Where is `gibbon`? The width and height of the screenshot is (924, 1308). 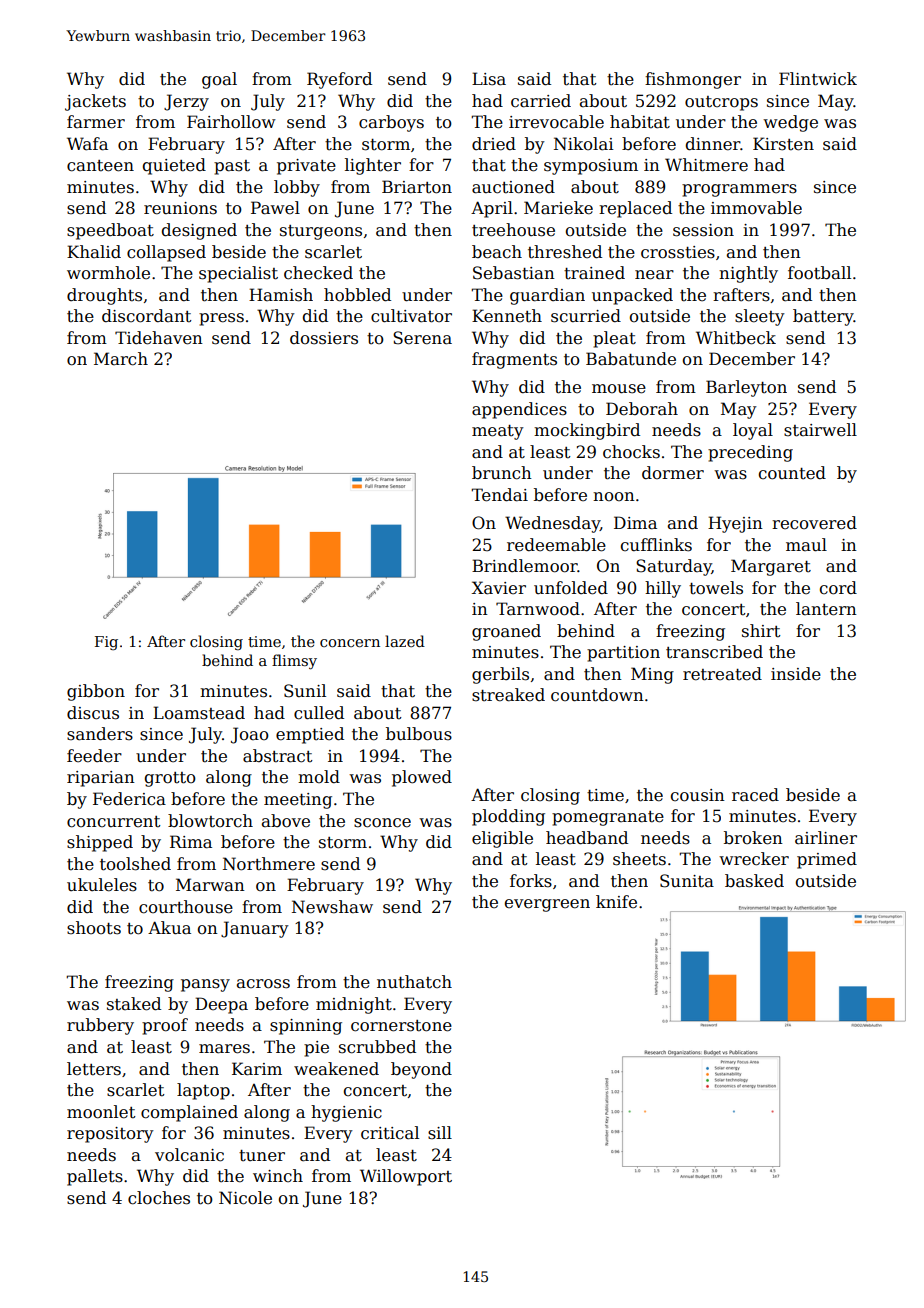 gibbon is located at coordinates (96, 692).
